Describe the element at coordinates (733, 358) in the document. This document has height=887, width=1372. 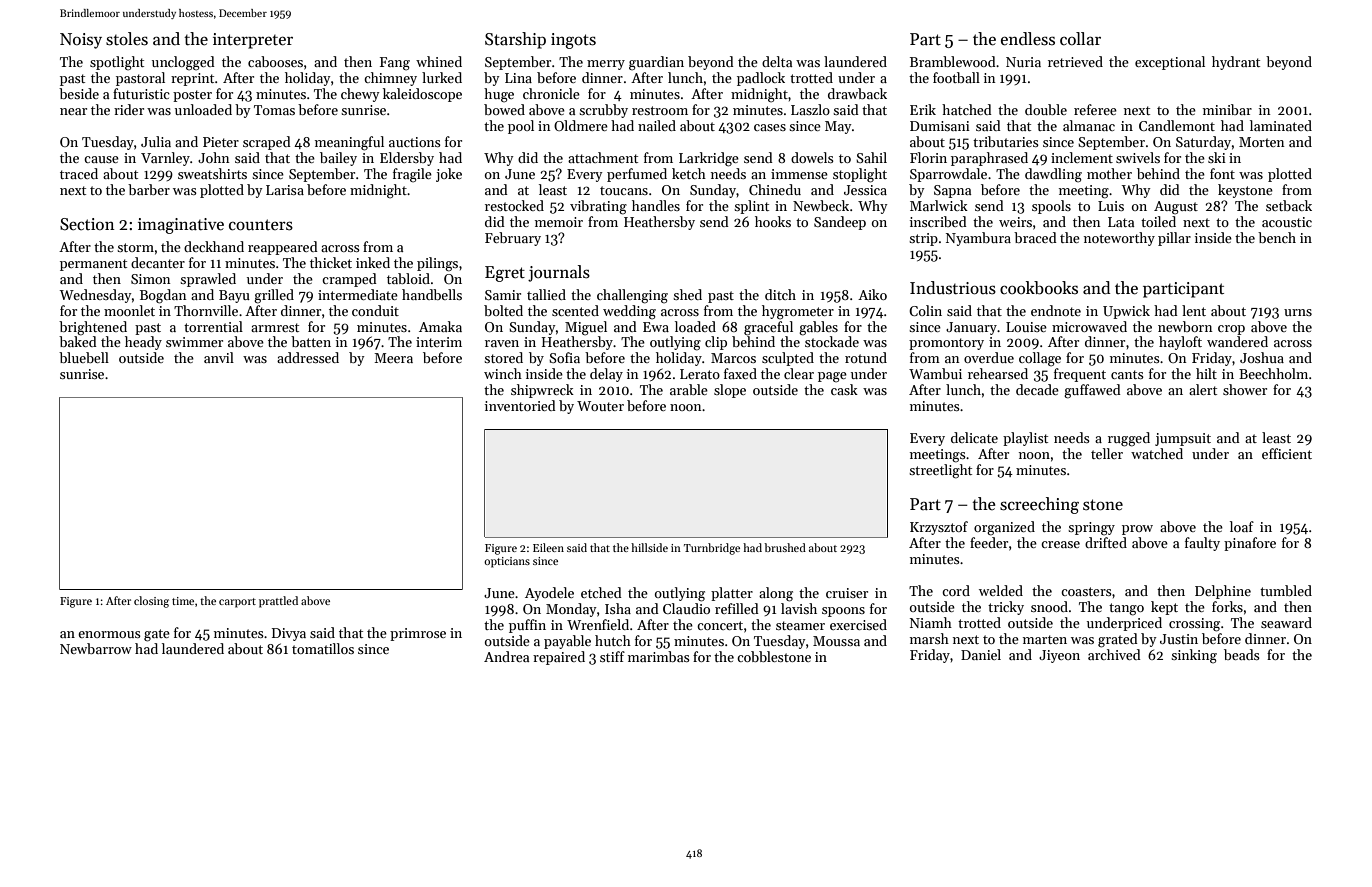
I see `Marcos` at that location.
